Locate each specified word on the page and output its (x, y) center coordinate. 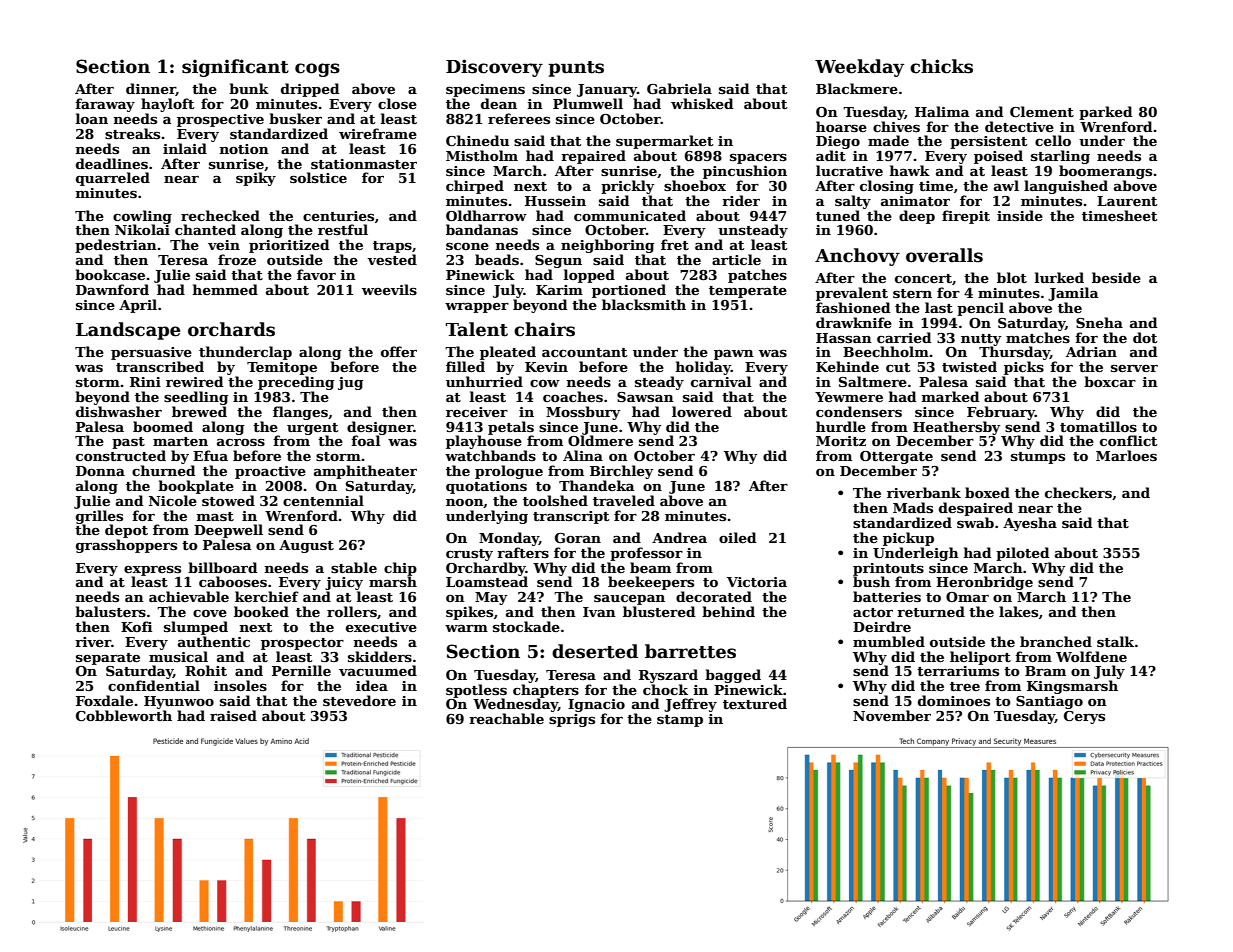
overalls (944, 255)
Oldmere (600, 440)
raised (233, 715)
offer (399, 351)
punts (576, 69)
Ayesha (1030, 524)
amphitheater (365, 472)
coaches (573, 396)
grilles (99, 517)
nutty (981, 340)
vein (224, 245)
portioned (629, 291)
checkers (1078, 492)
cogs (317, 70)
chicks (941, 66)
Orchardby (486, 569)
